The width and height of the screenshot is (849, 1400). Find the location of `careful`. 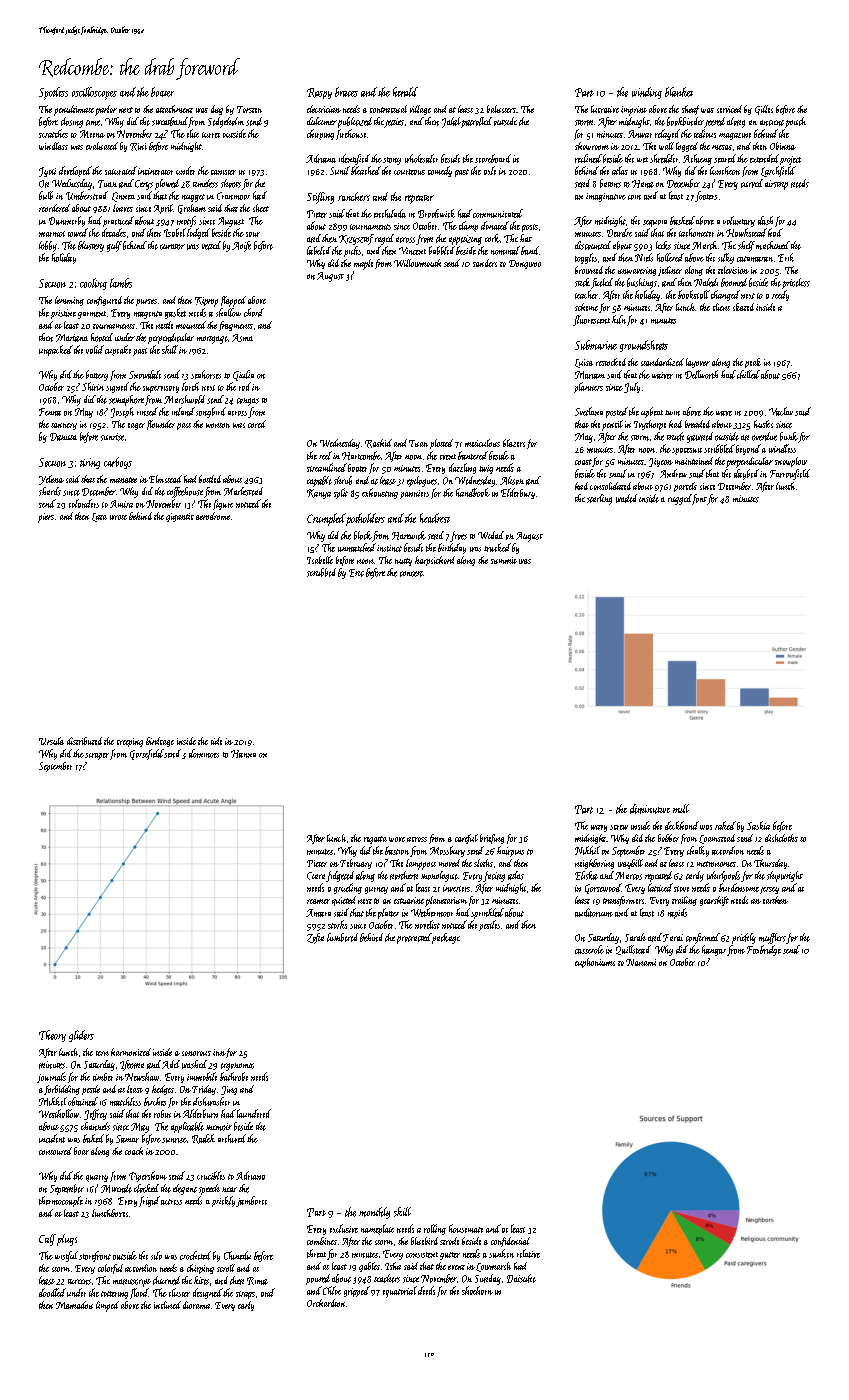

careful is located at coordinates (466, 839).
